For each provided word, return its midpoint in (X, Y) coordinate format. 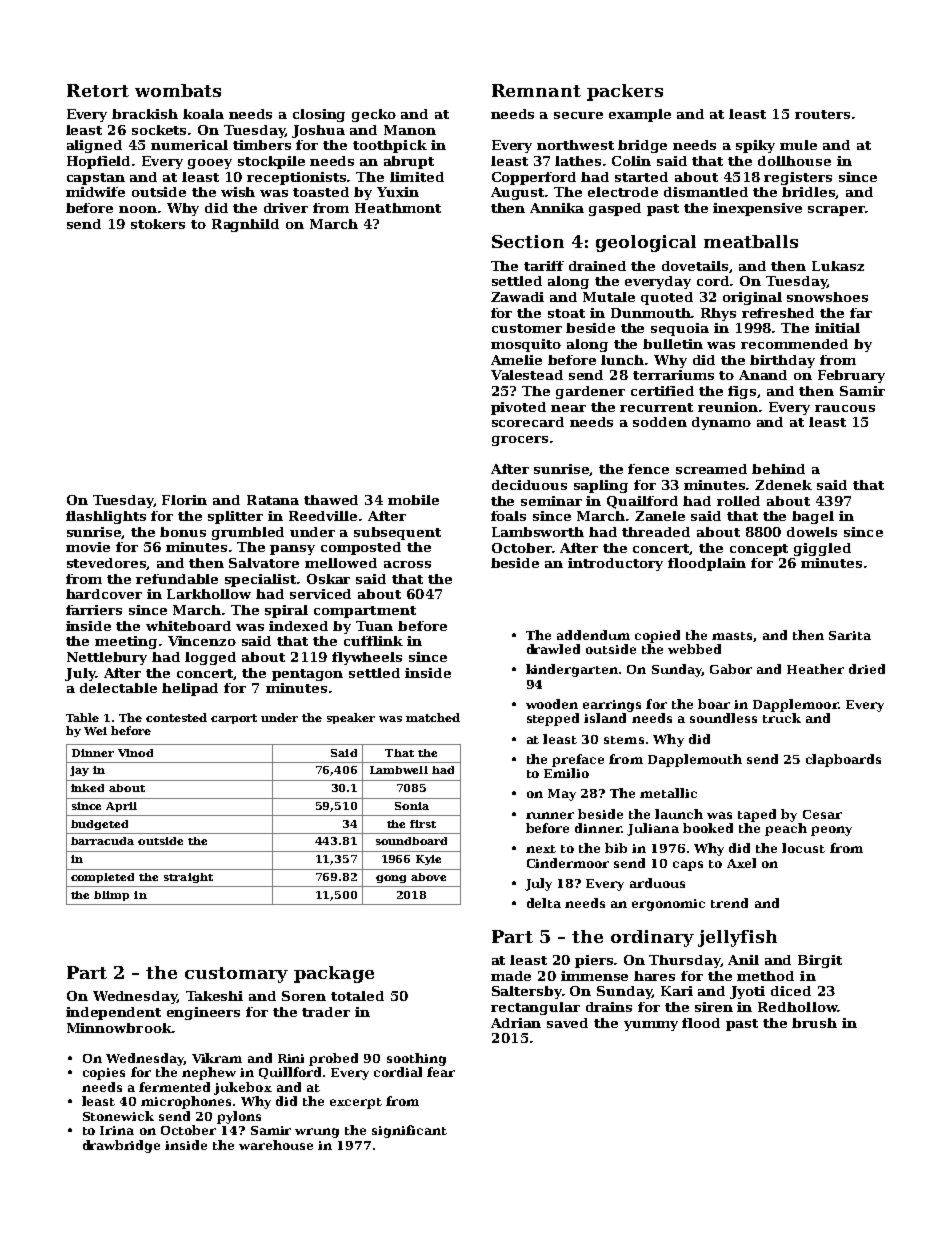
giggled (822, 549)
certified (662, 391)
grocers (520, 441)
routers (822, 114)
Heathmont (398, 208)
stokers (158, 224)
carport (234, 719)
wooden (552, 704)
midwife (95, 192)
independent (113, 1013)
